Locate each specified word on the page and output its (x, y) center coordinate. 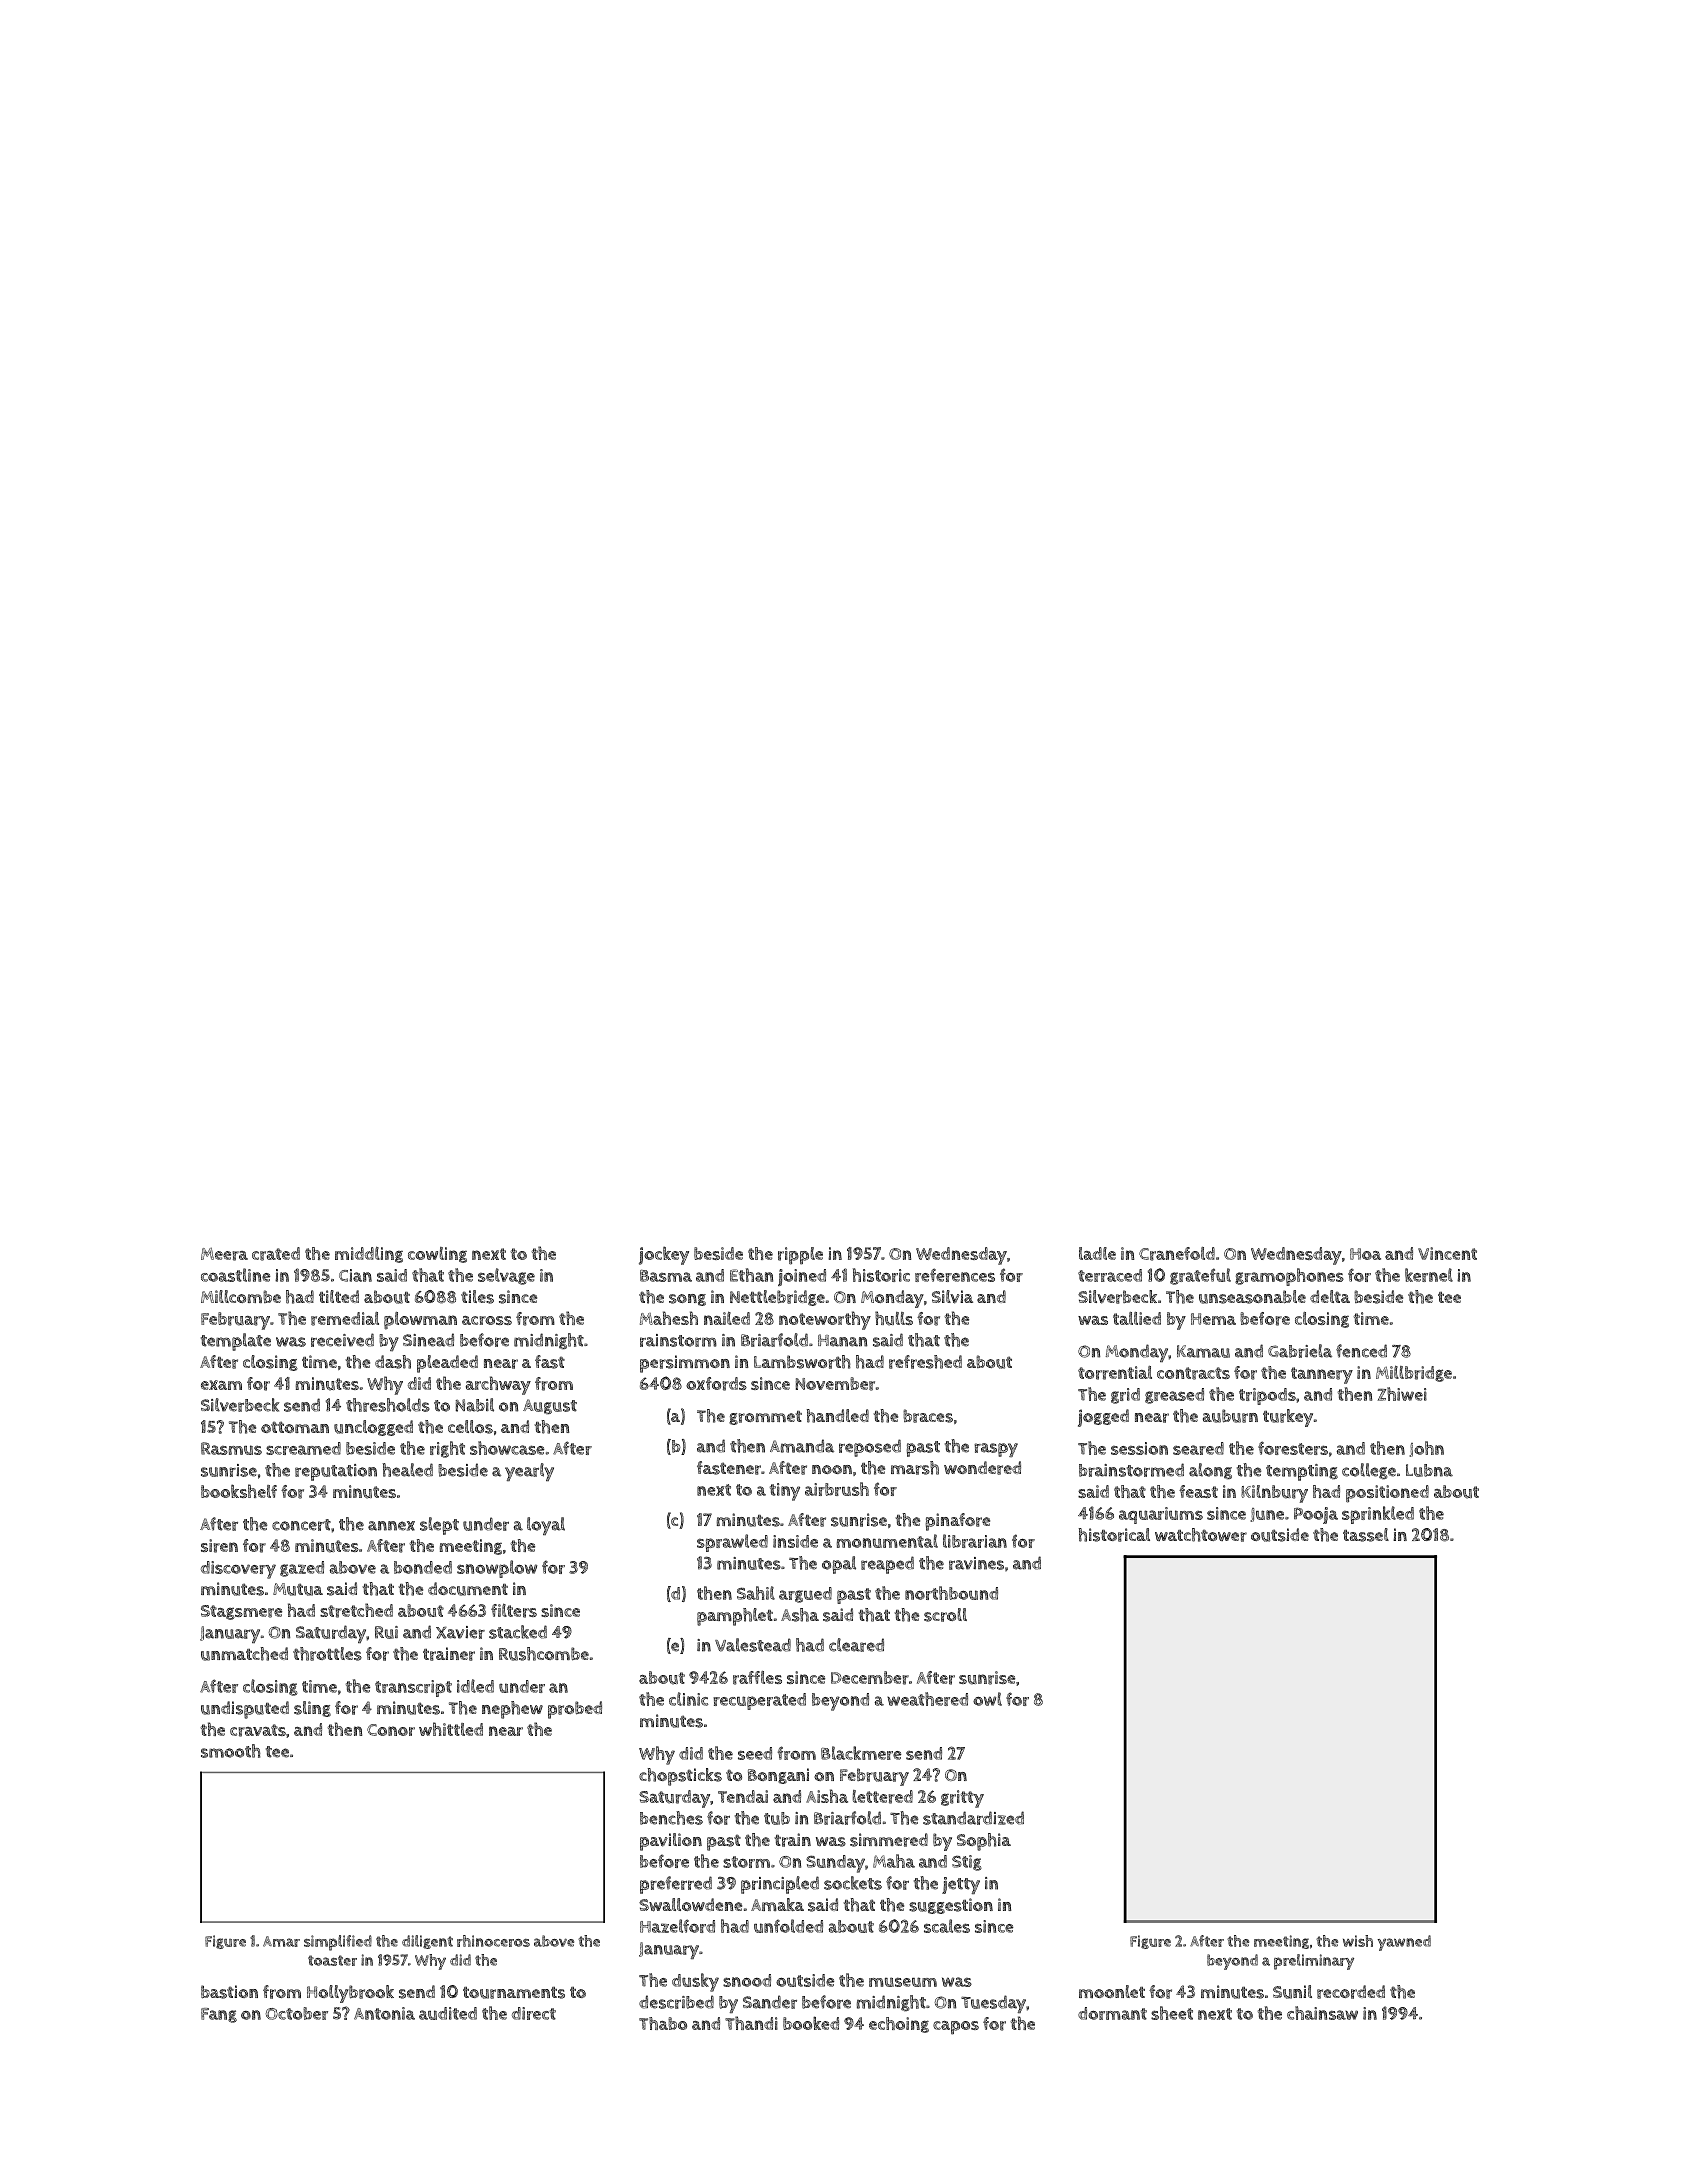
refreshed (925, 1362)
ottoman (295, 1427)
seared (1198, 1448)
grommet (765, 1418)
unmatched (244, 1654)
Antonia (384, 2013)
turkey (1288, 1418)
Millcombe (241, 1296)
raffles (757, 1678)
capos (956, 2028)
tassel (1366, 1535)
